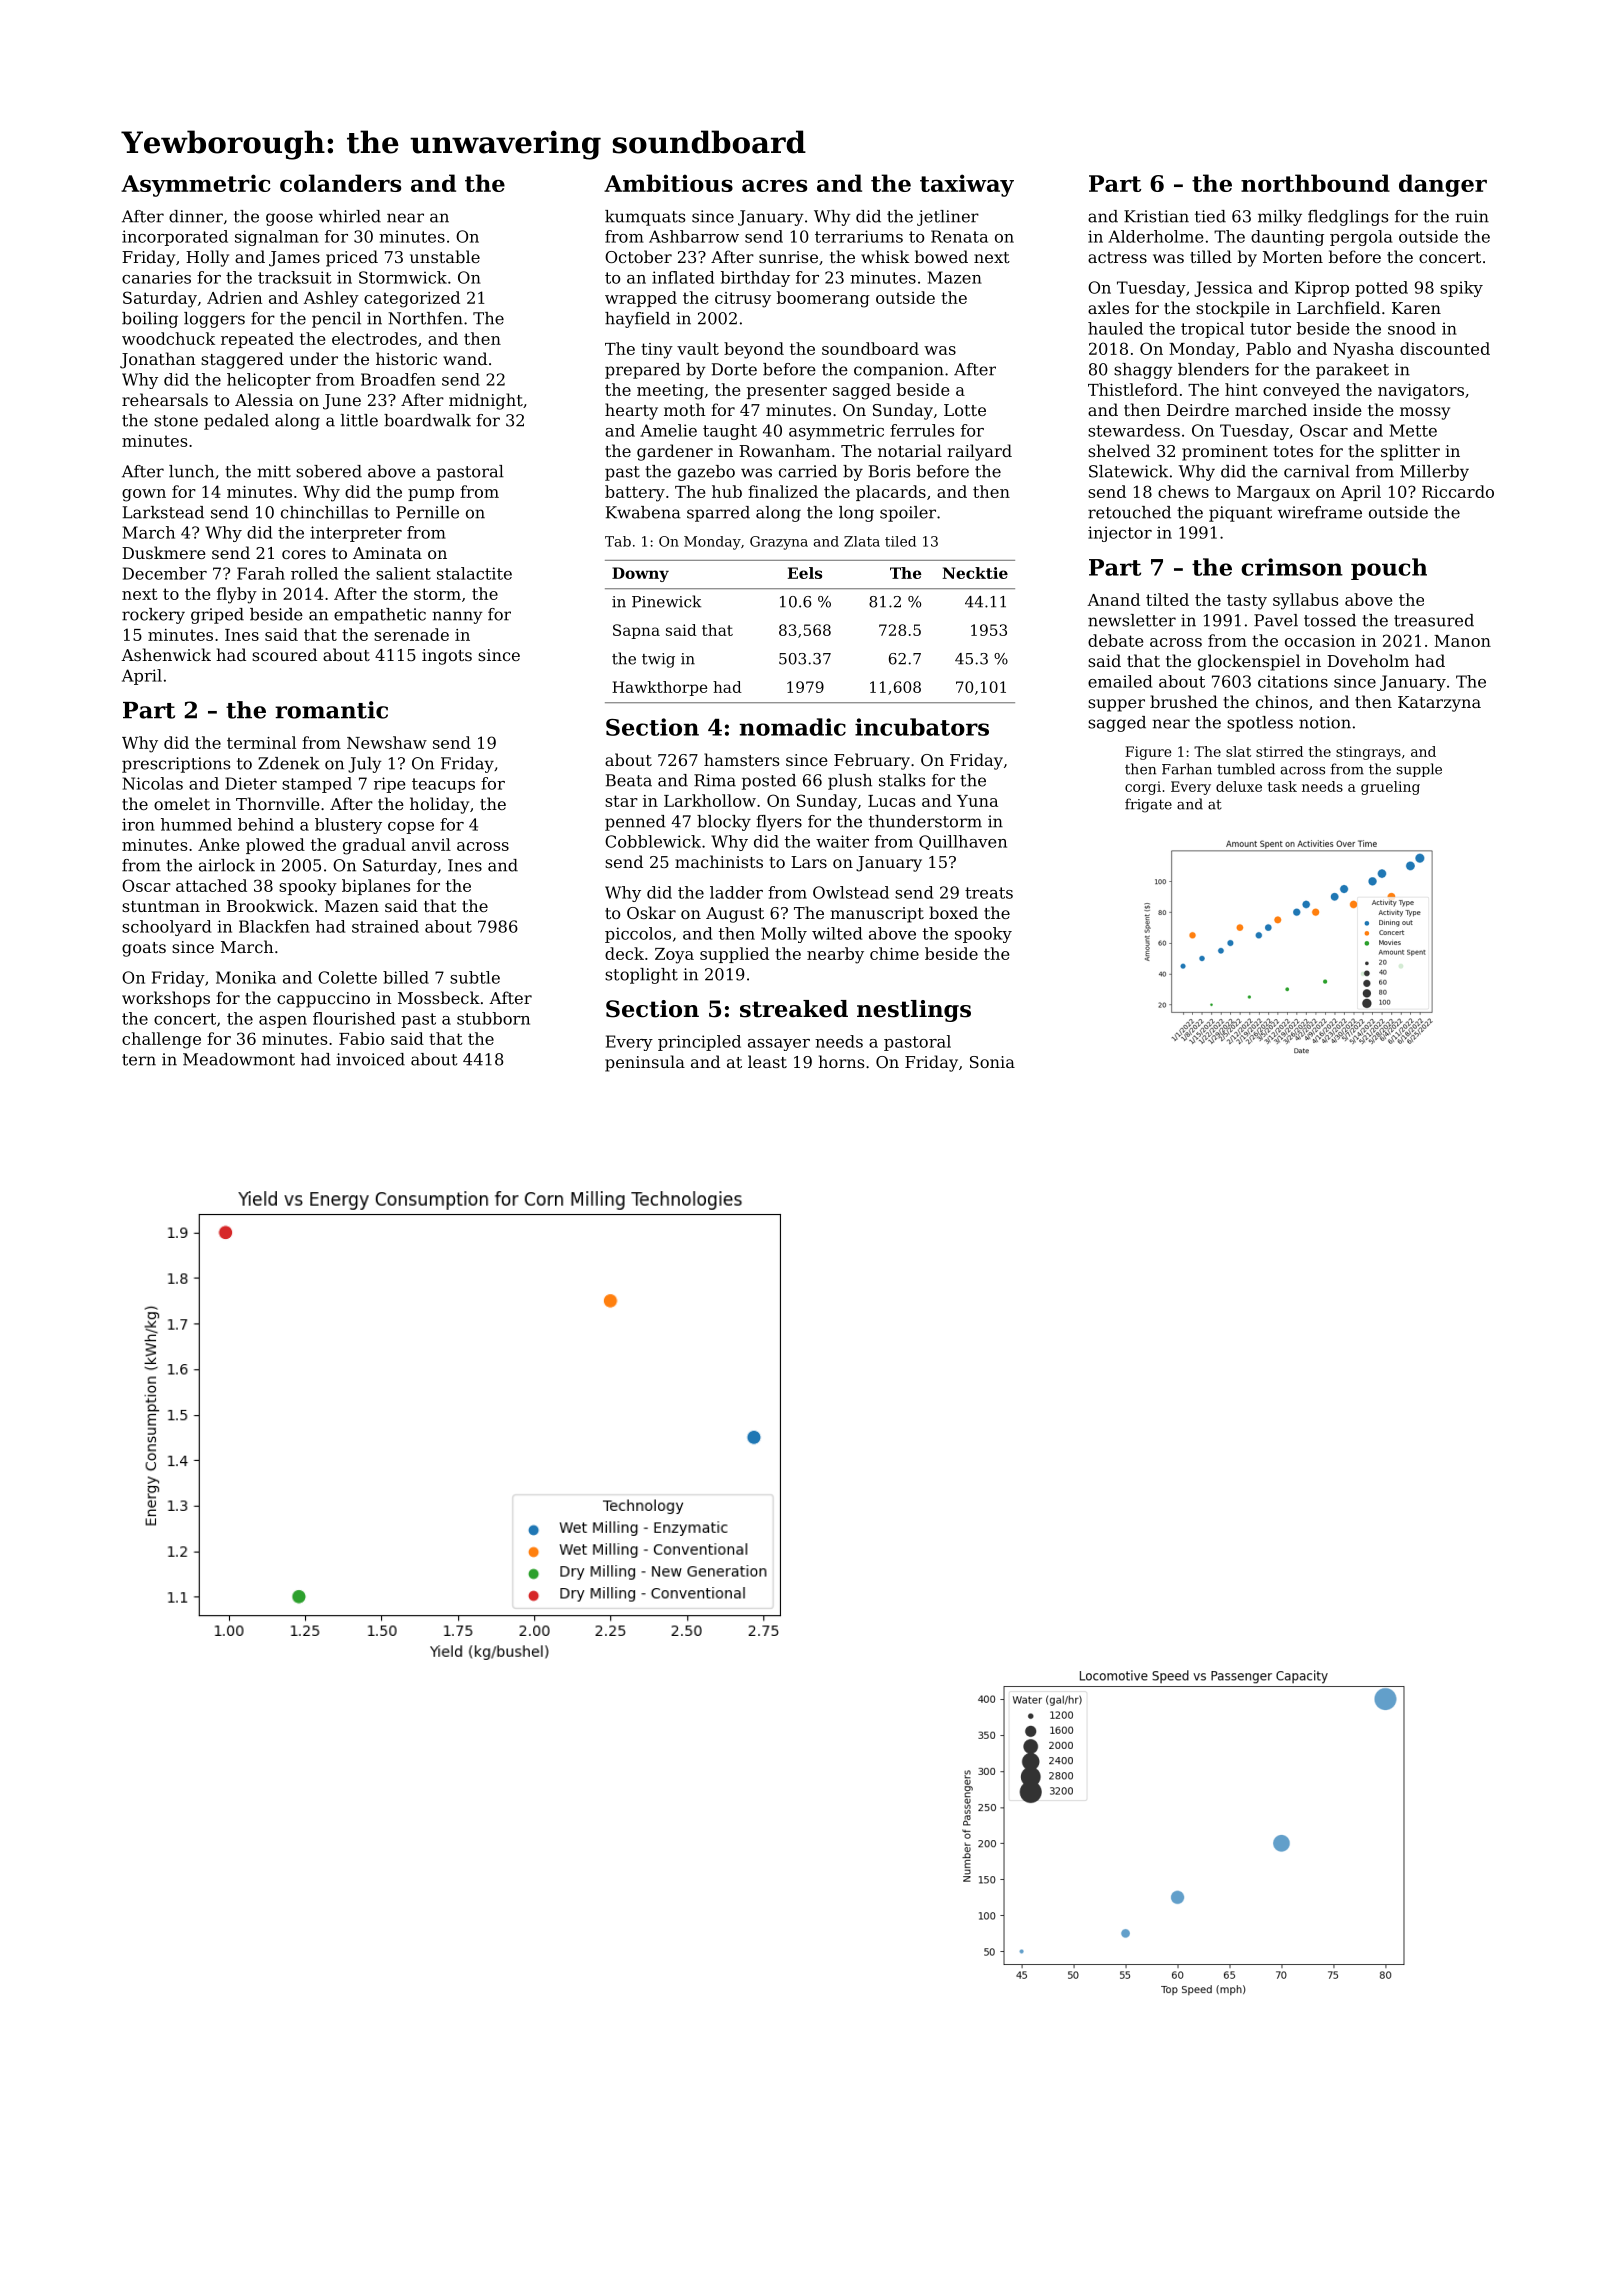 The width and height of the screenshot is (1620, 2292). What do you see at coordinates (370, 1059) in the screenshot?
I see `invoiced` at bounding box center [370, 1059].
